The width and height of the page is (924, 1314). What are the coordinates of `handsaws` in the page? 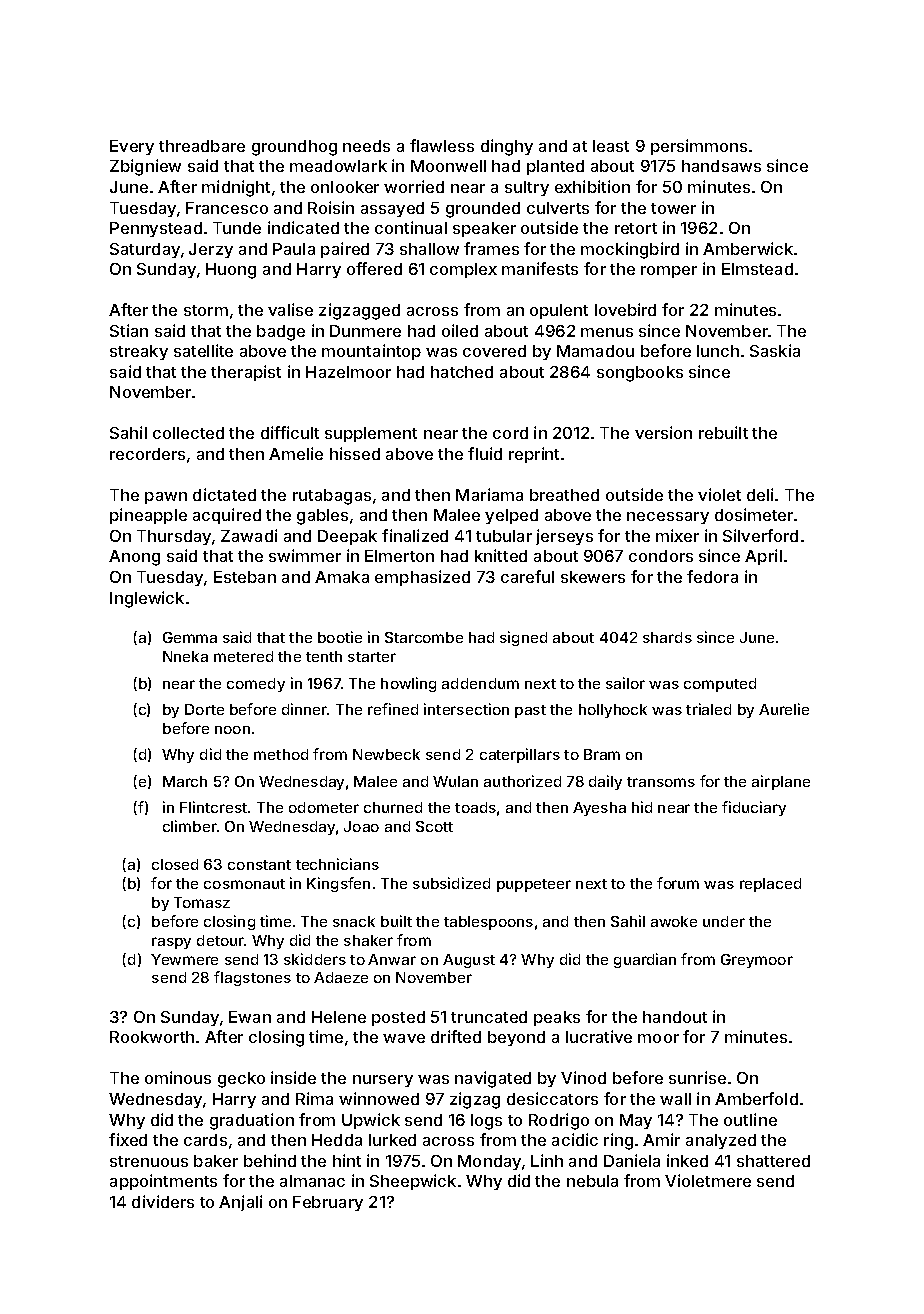 It's located at (721, 166).
